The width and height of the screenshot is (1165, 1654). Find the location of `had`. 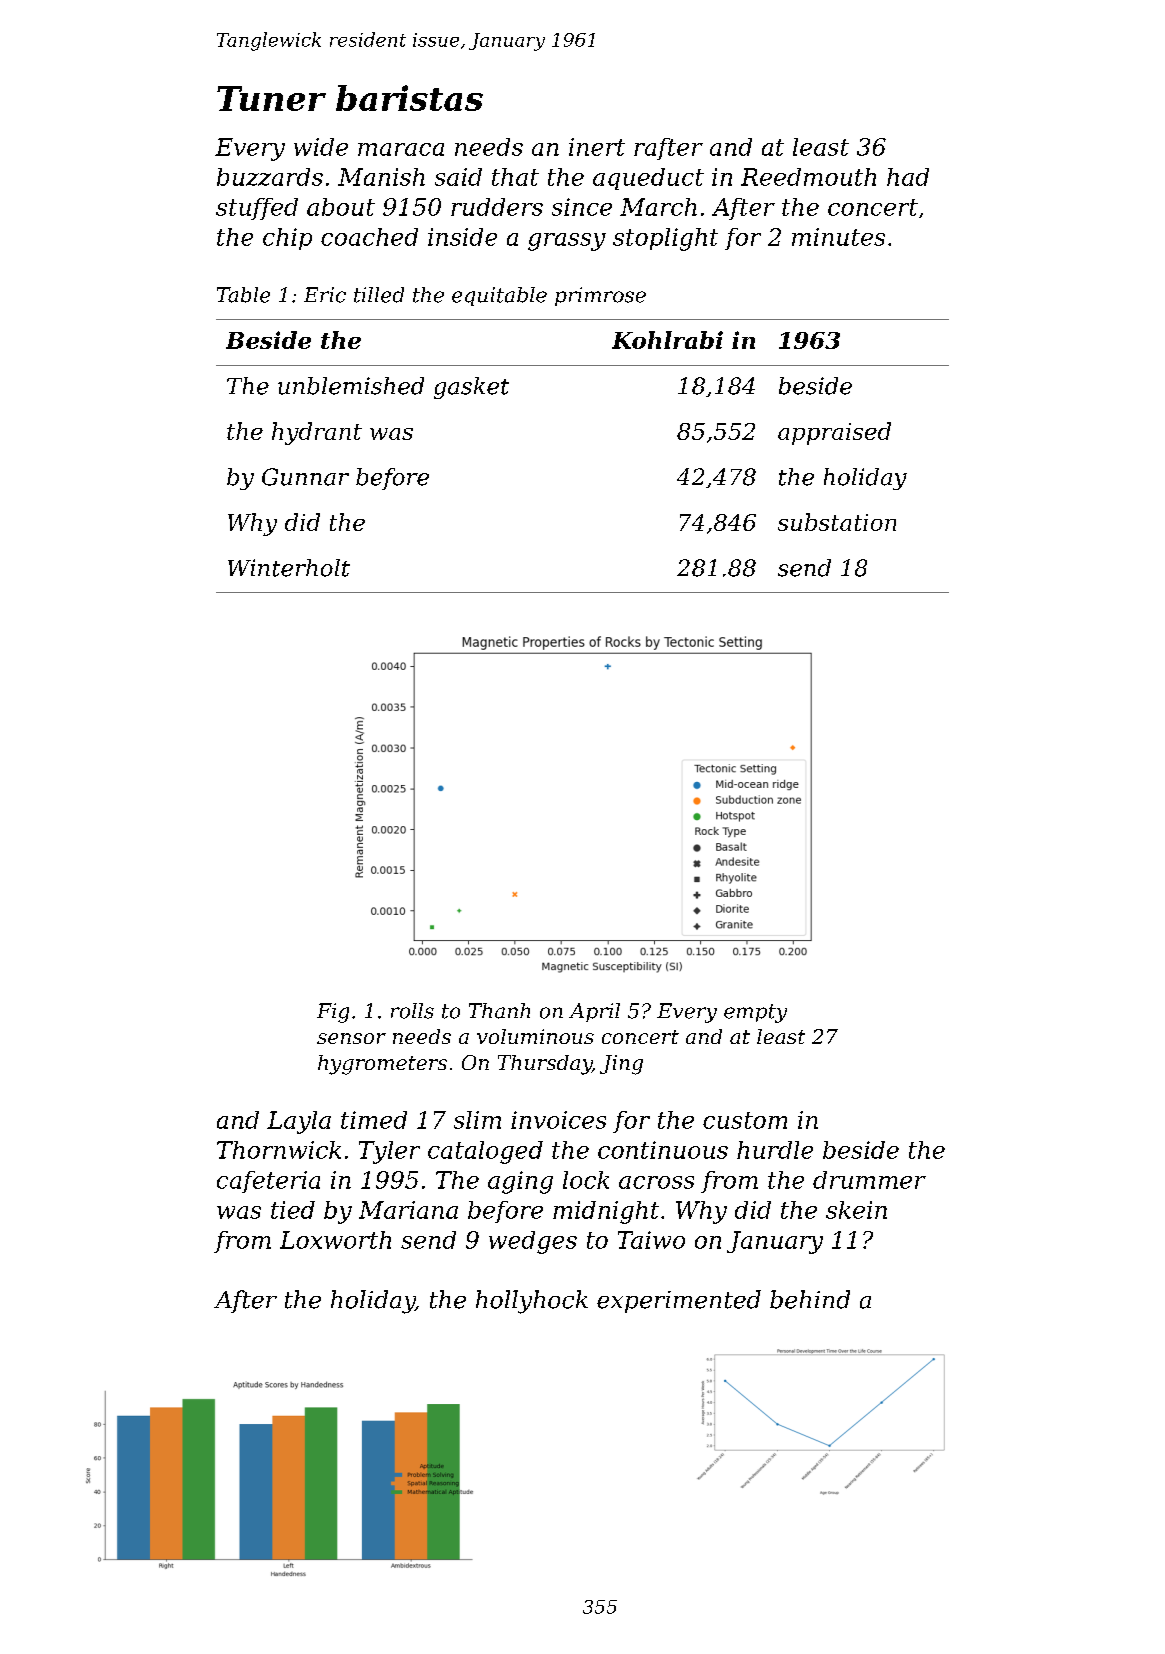

had is located at coordinates (908, 177).
